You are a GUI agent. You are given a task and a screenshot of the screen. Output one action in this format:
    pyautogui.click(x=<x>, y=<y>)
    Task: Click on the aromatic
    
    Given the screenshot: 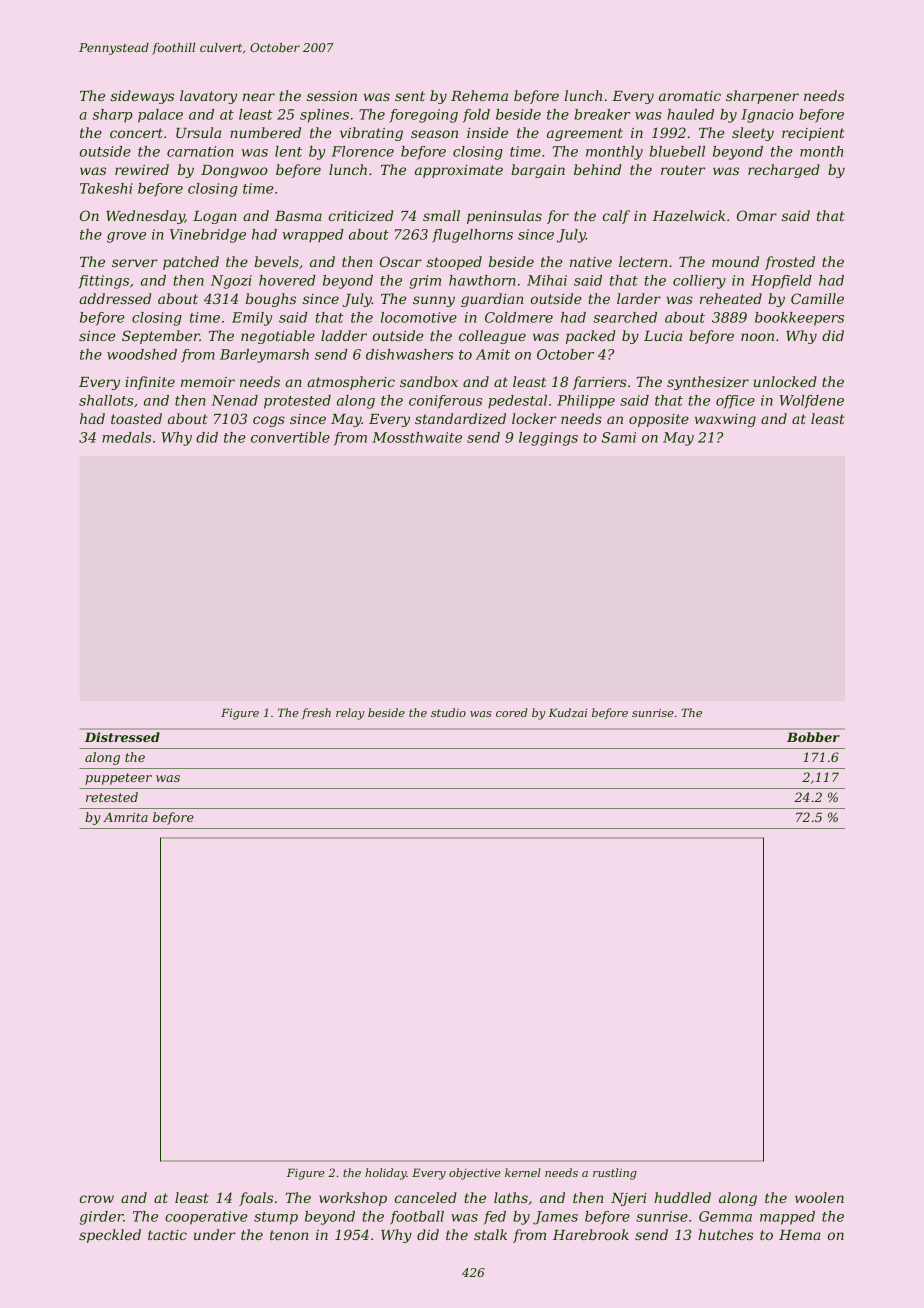 What is the action you would take?
    pyautogui.click(x=690, y=96)
